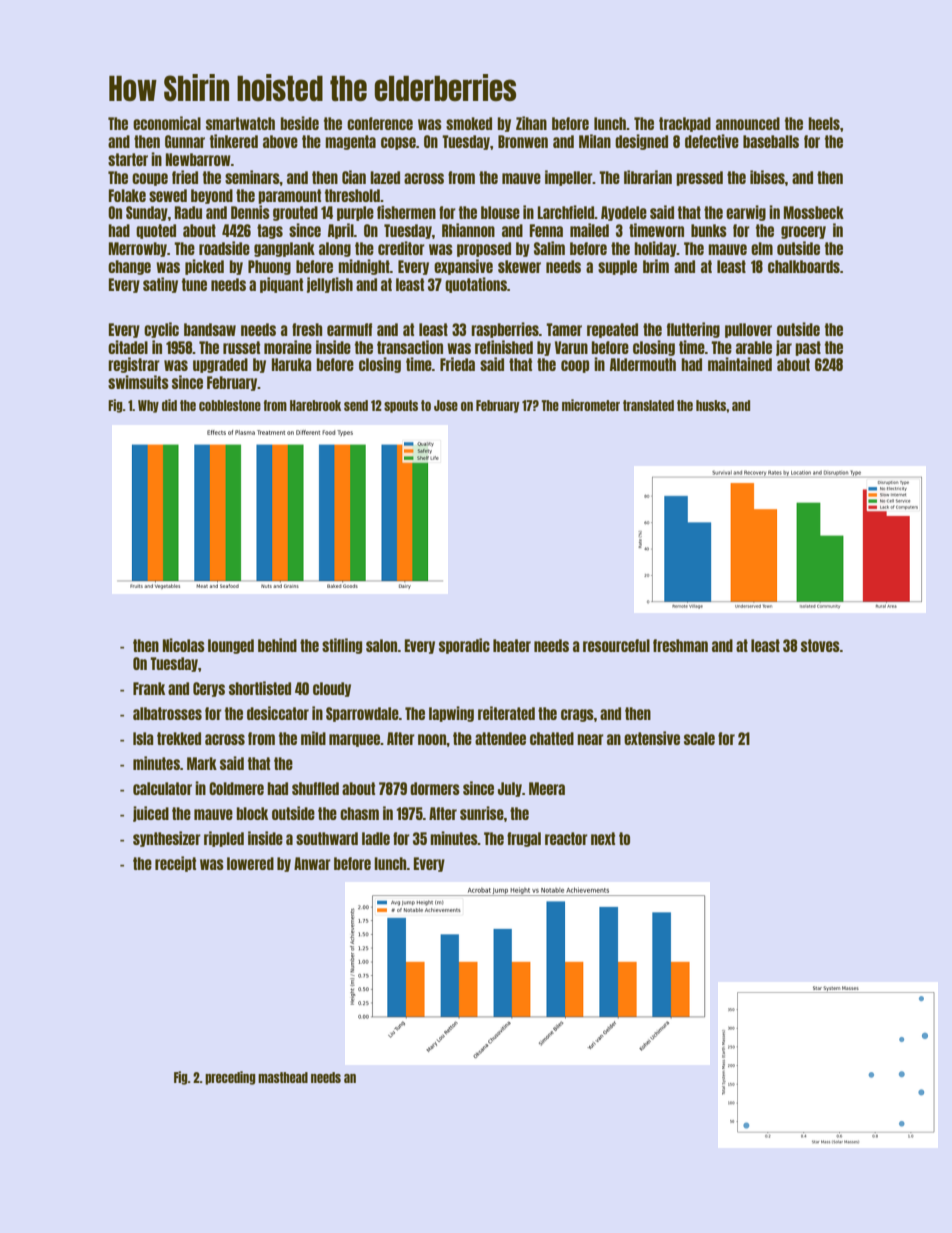  I want to click on chalkboards, so click(804, 266).
